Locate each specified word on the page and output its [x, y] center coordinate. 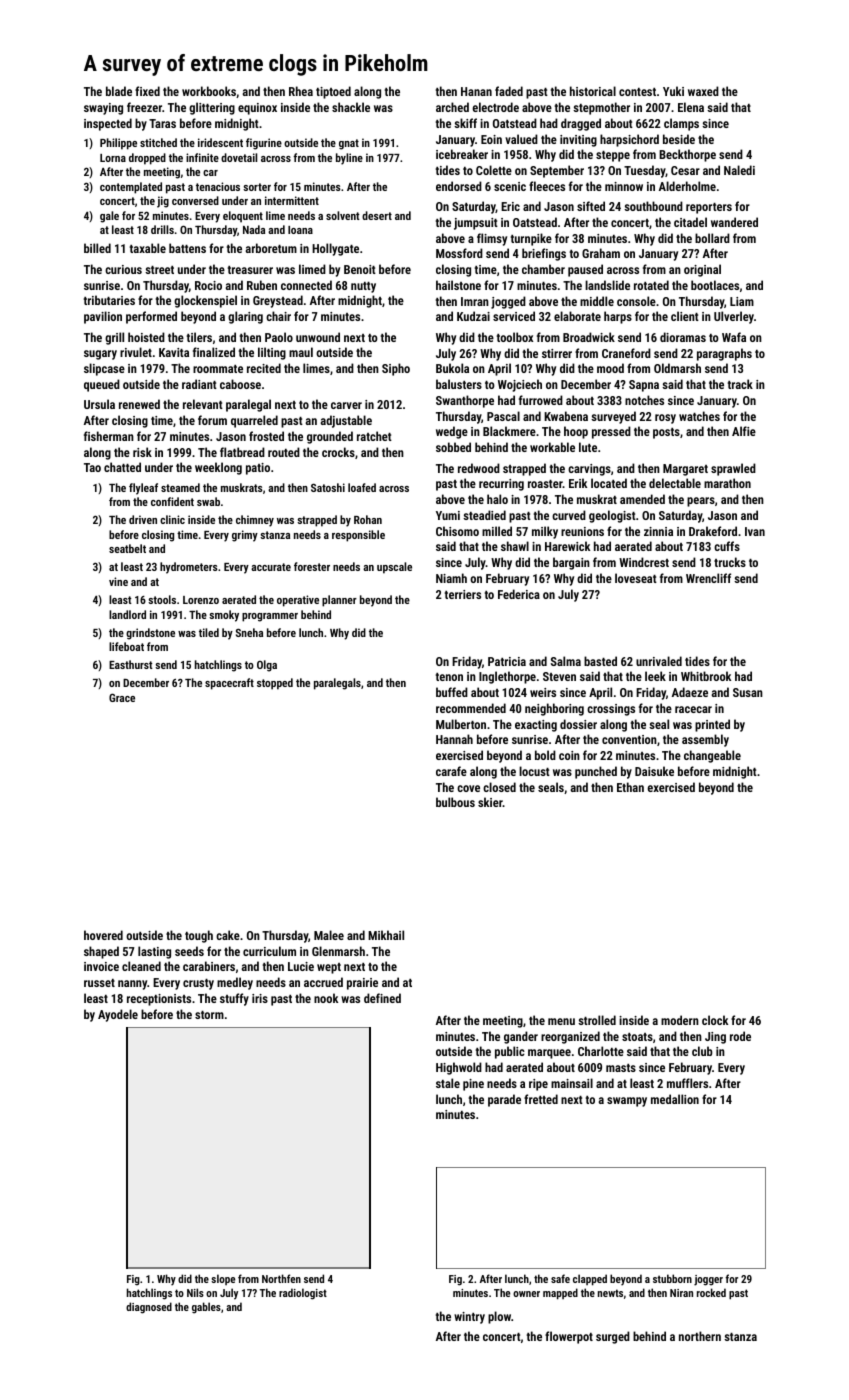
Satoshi [328, 487]
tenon [449, 677]
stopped [275, 684]
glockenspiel [205, 301]
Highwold [459, 1068]
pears [701, 502]
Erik [578, 483]
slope [223, 1279]
